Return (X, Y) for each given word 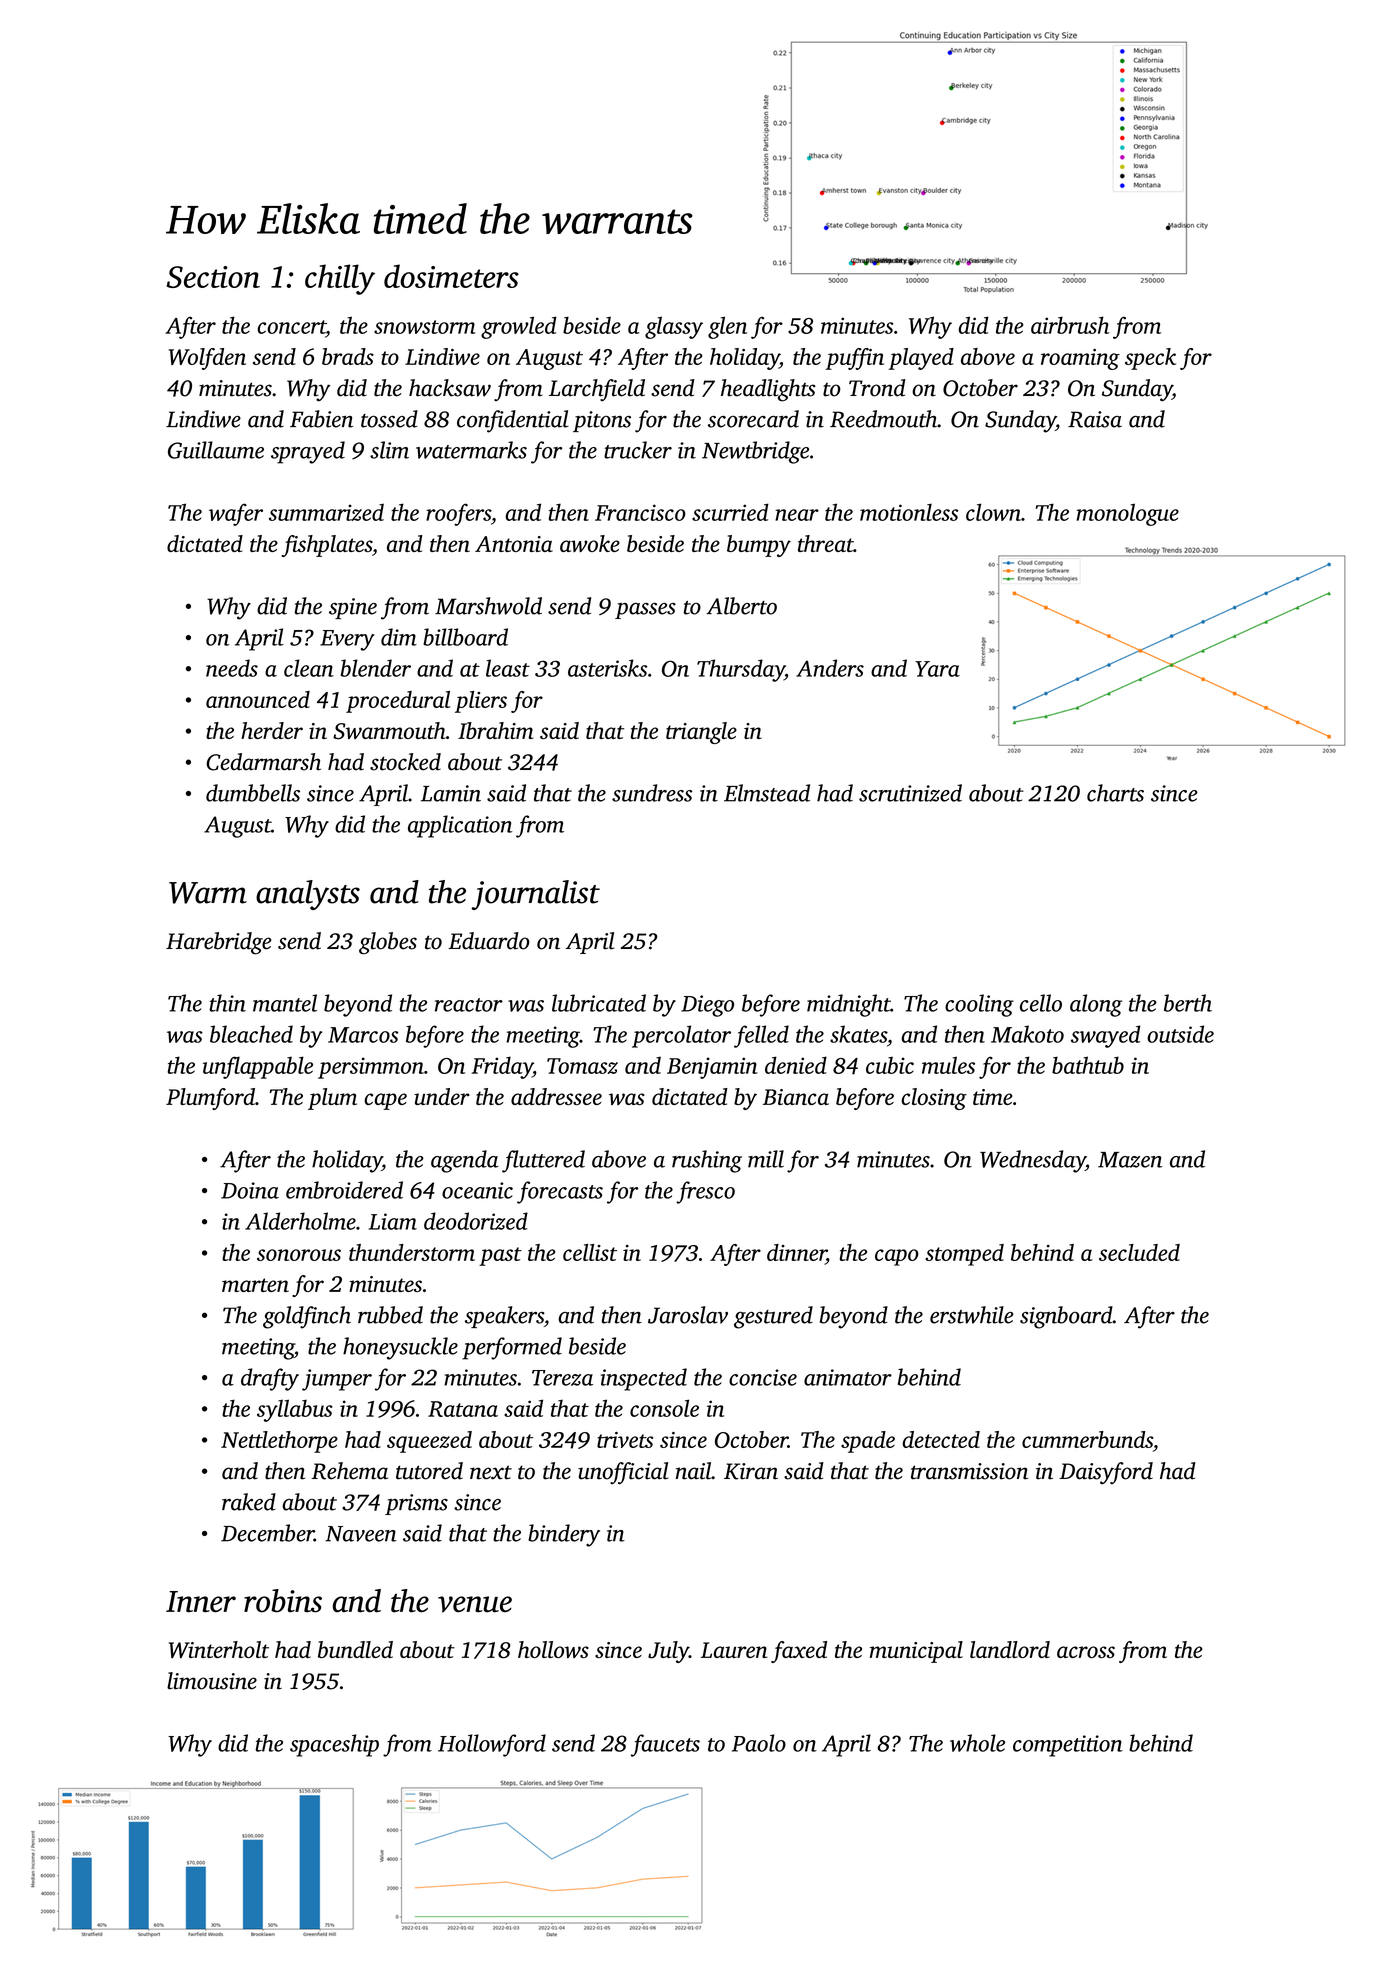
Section (213, 277)
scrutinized (910, 793)
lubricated (599, 1003)
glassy (674, 327)
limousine (212, 1681)
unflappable (258, 1067)
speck (1150, 359)
